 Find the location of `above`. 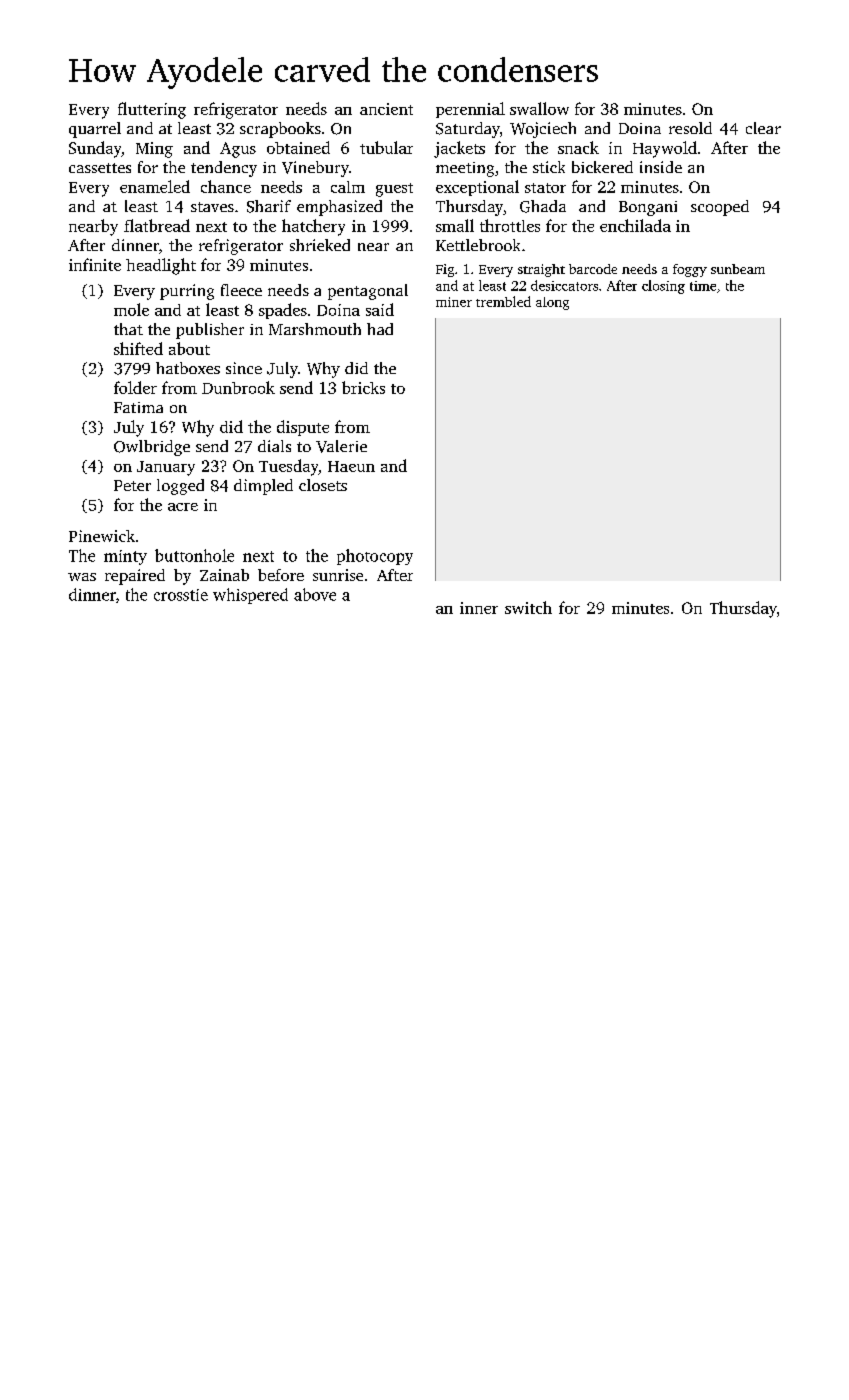

above is located at coordinates (315, 594).
